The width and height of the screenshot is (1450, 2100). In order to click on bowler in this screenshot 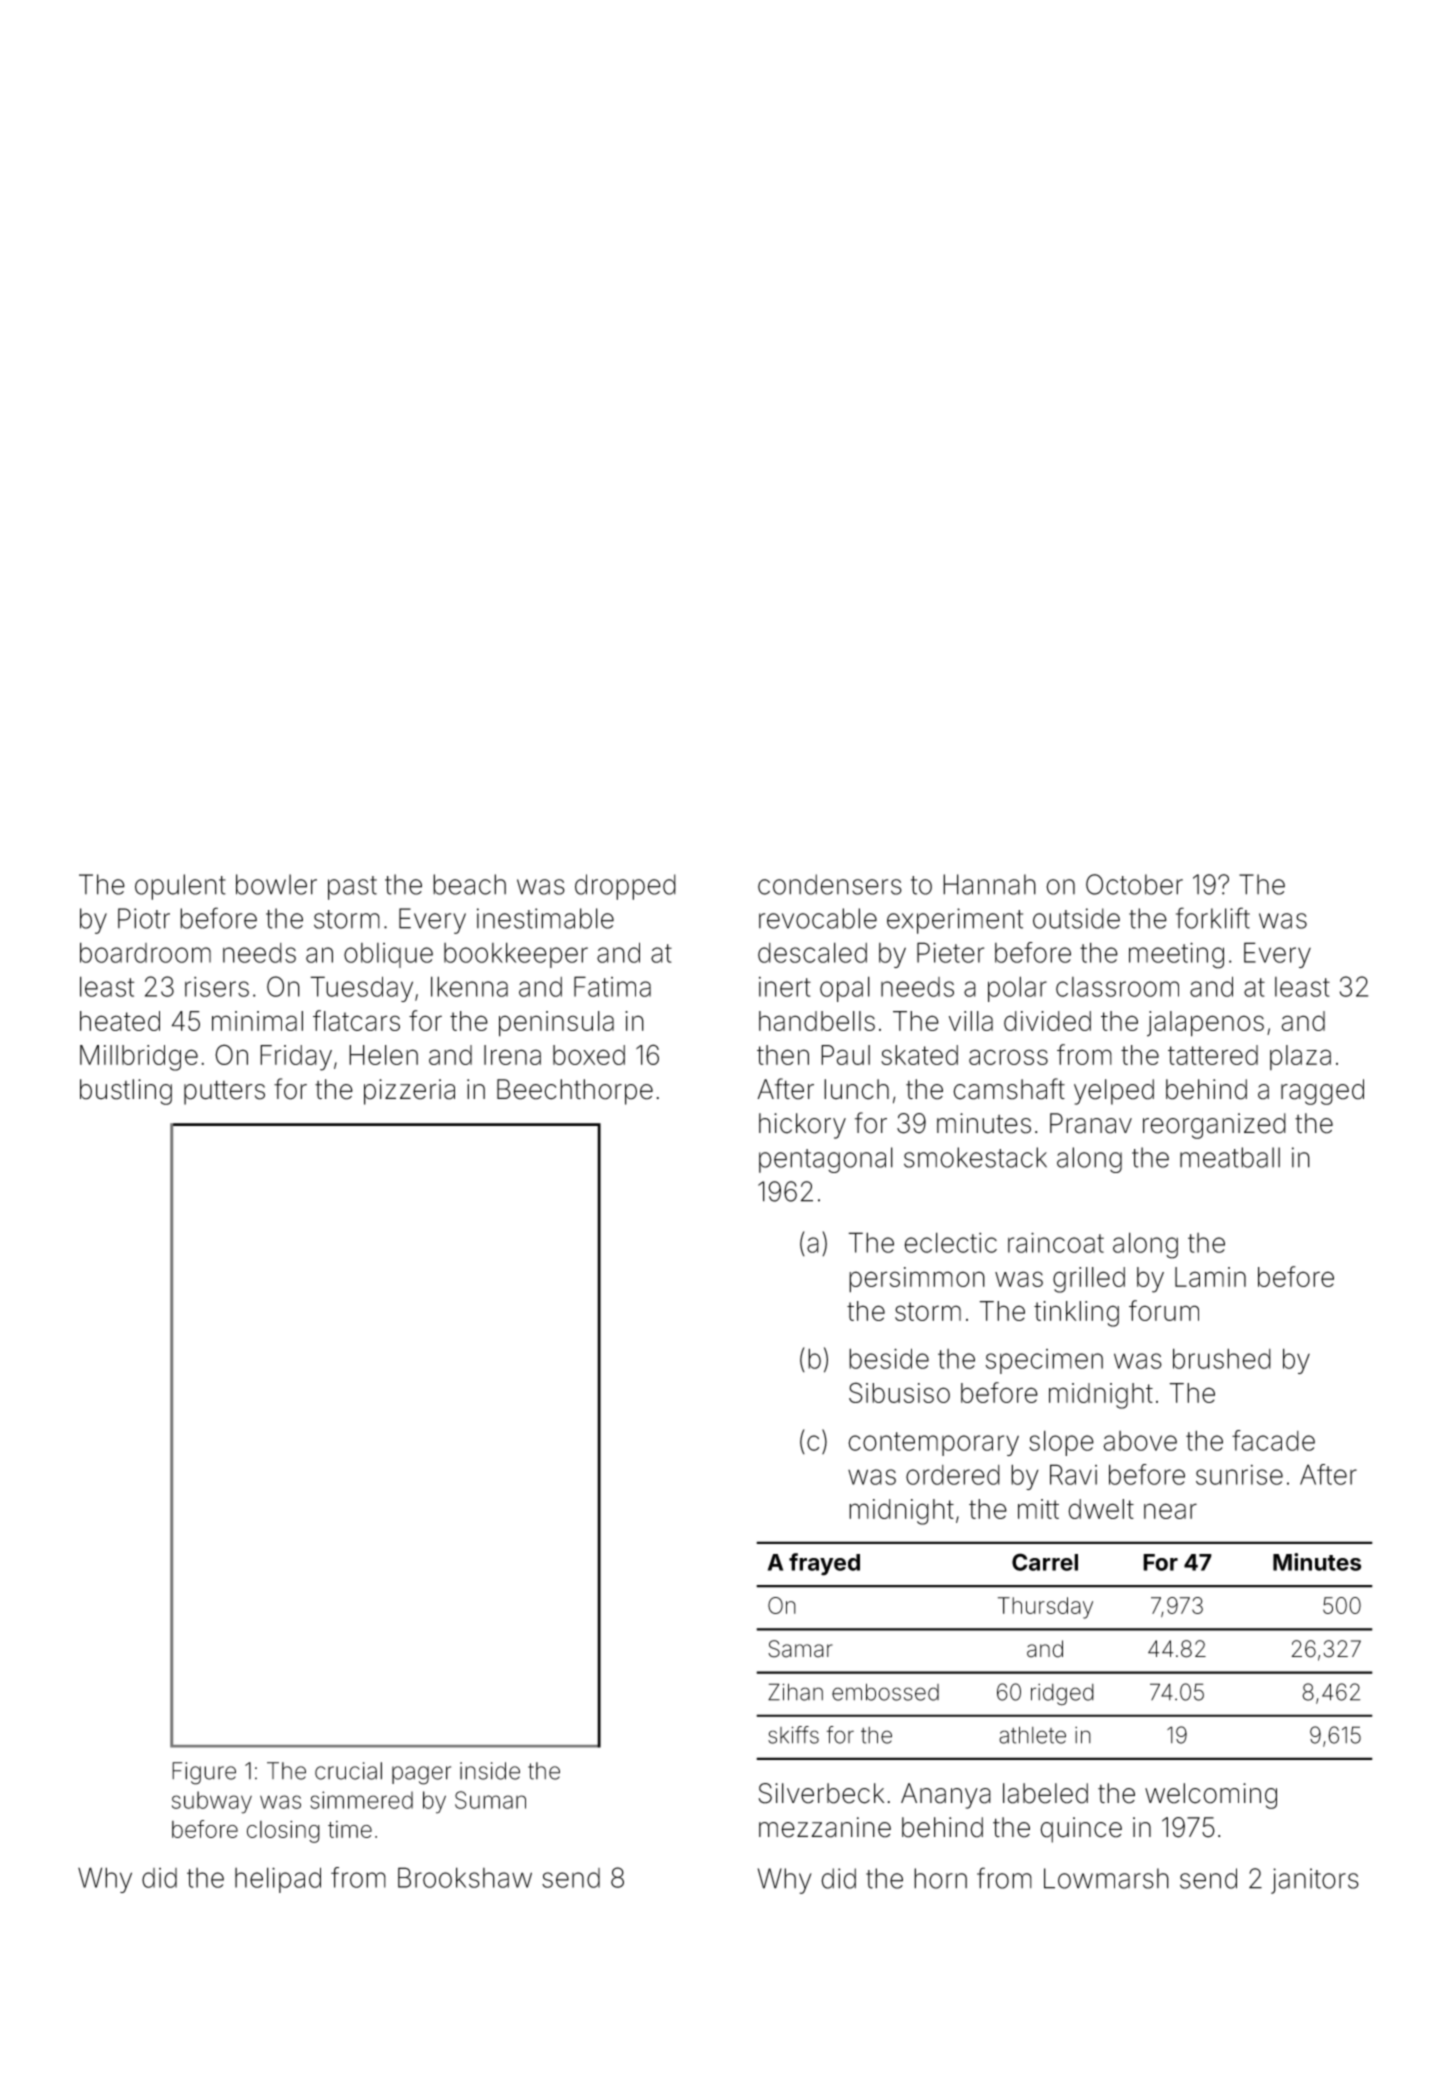, I will do `click(276, 884)`.
